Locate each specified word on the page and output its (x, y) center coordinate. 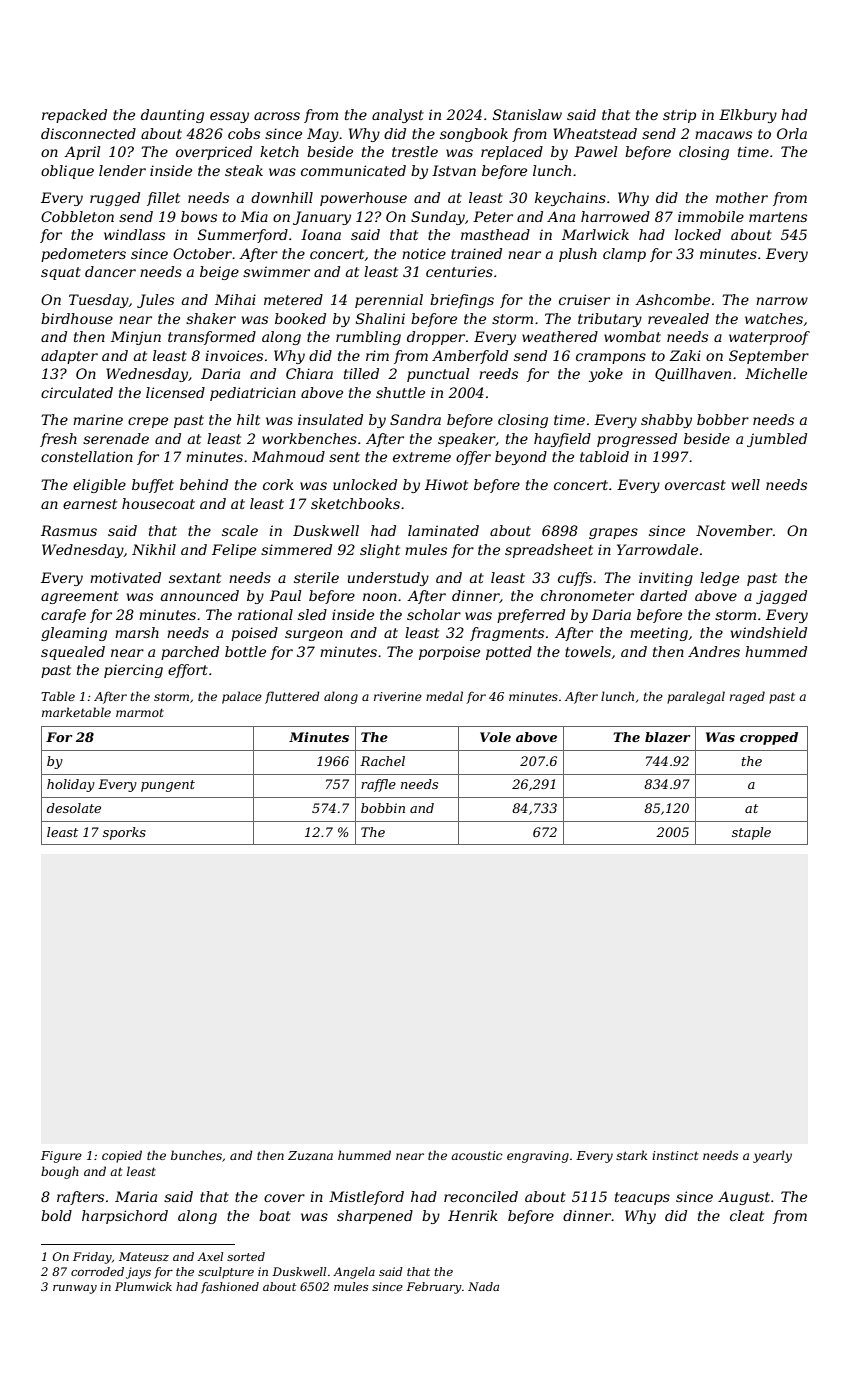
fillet (163, 199)
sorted (246, 1256)
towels (588, 651)
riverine (398, 696)
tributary (610, 320)
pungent (168, 786)
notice (424, 253)
